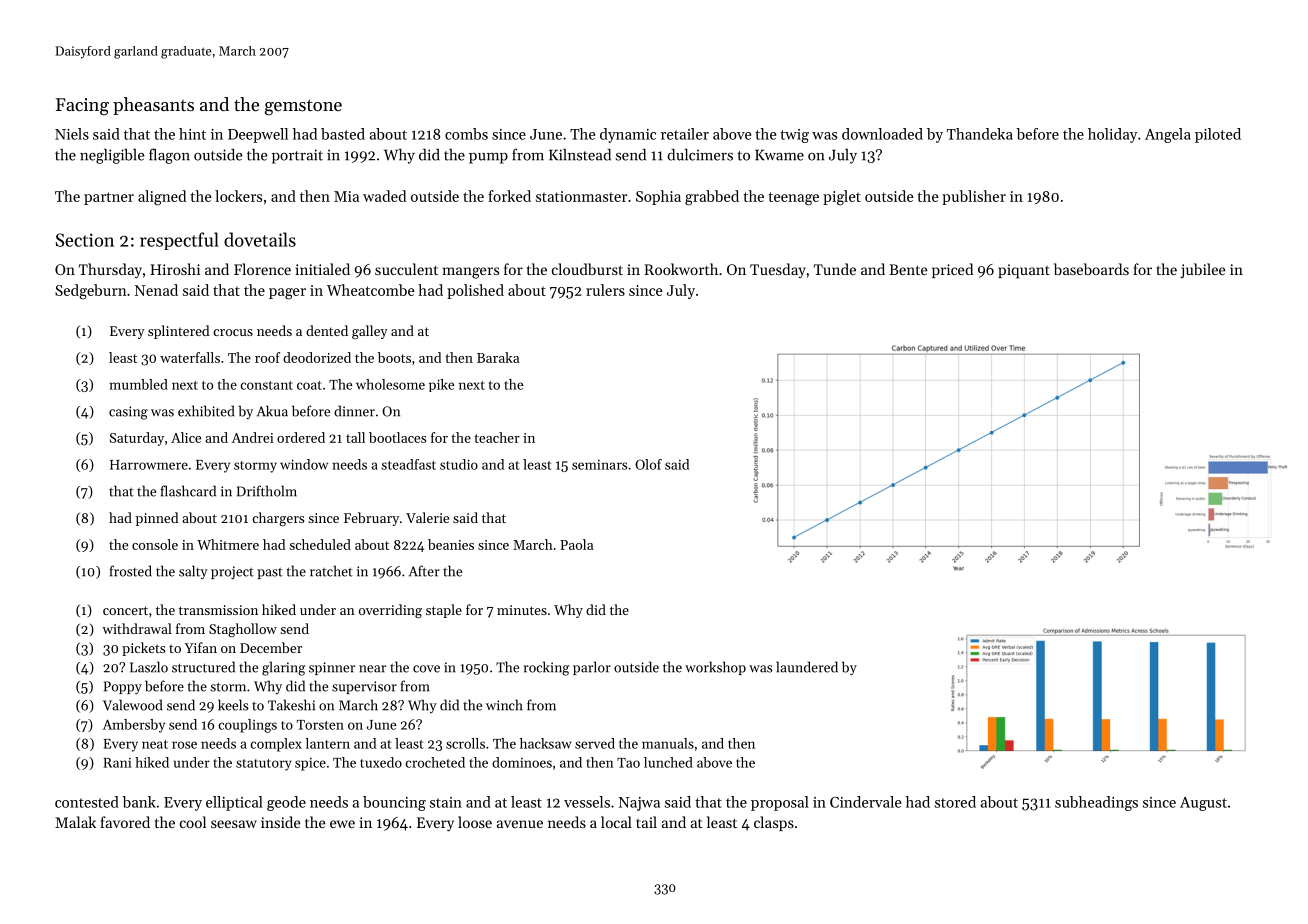 This image has height=924, width=1308. Describe the element at coordinates (648, 464) in the image. I see `Olof` at that location.
